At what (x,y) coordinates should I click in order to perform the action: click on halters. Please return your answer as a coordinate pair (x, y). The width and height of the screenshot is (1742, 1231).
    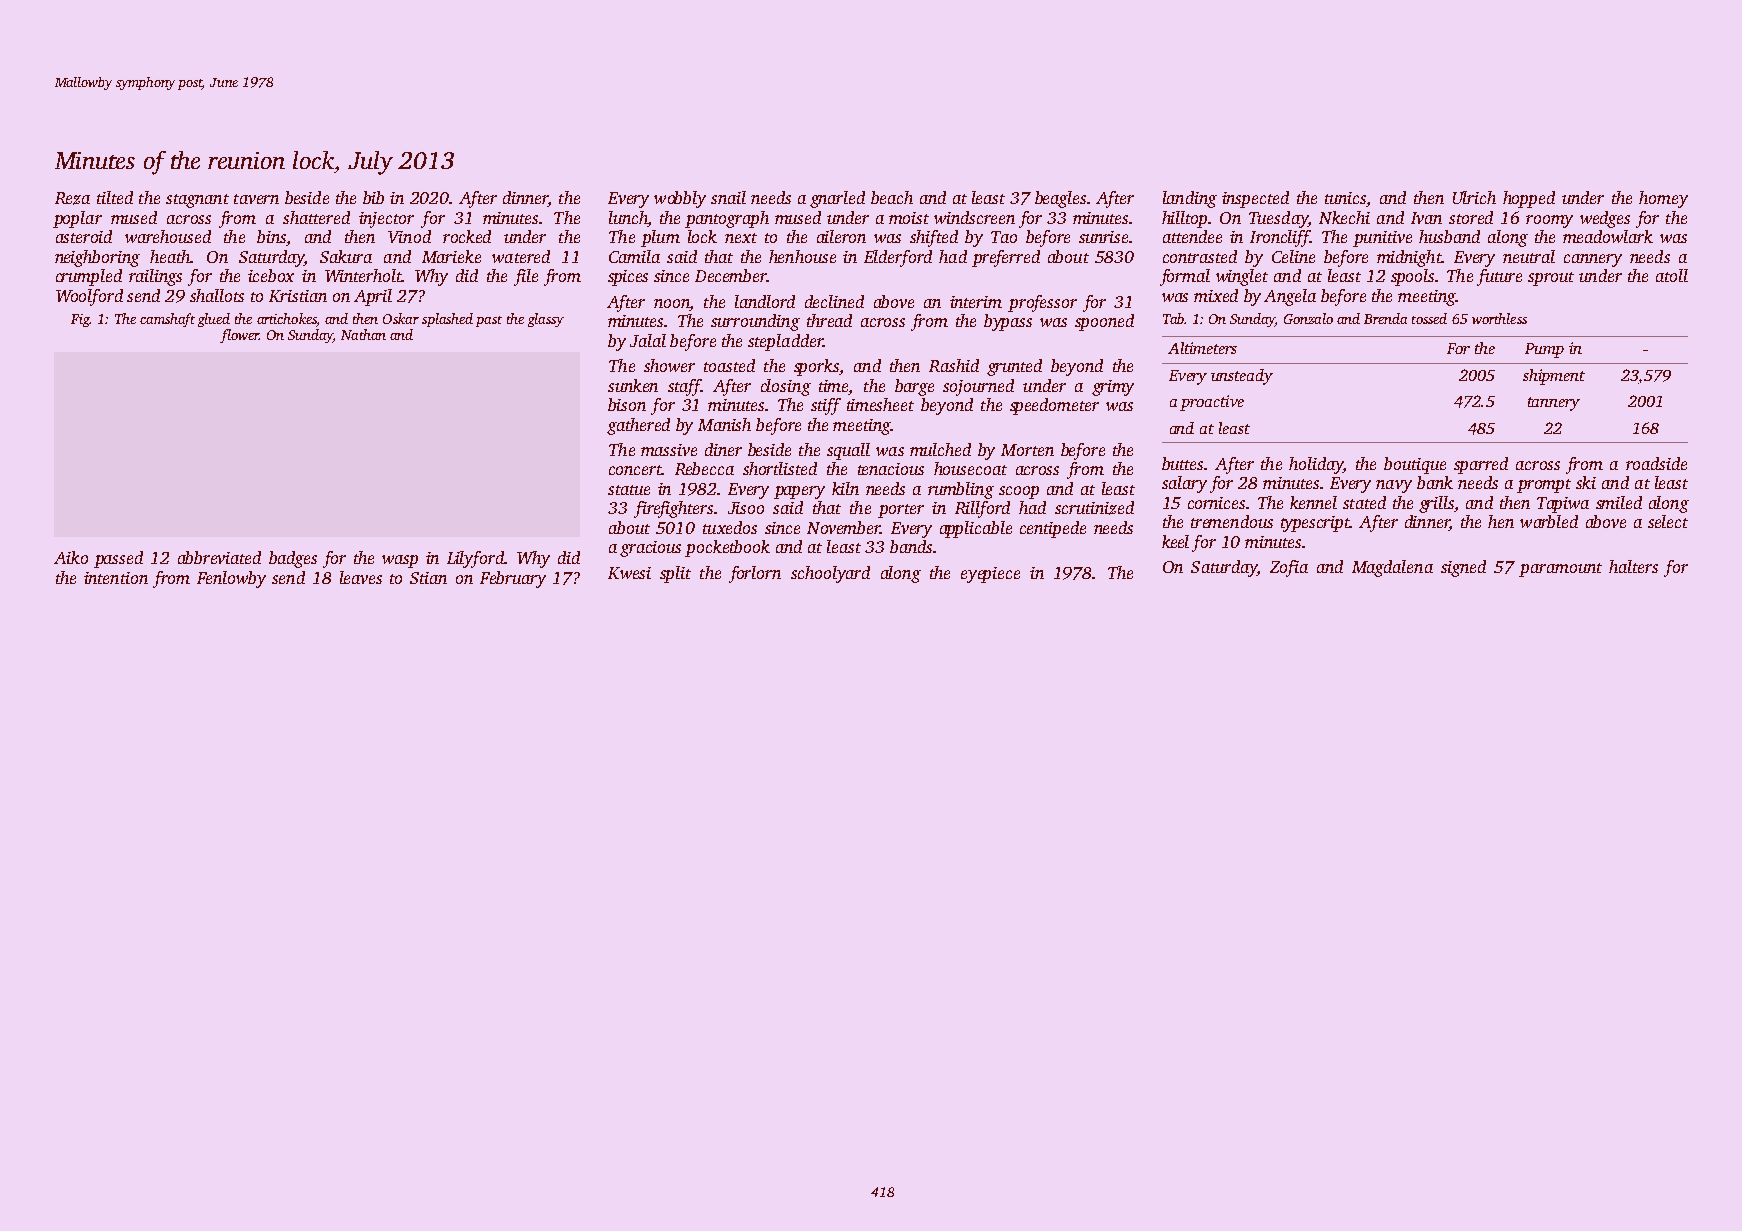
    Looking at the image, I should click on (1633, 566).
